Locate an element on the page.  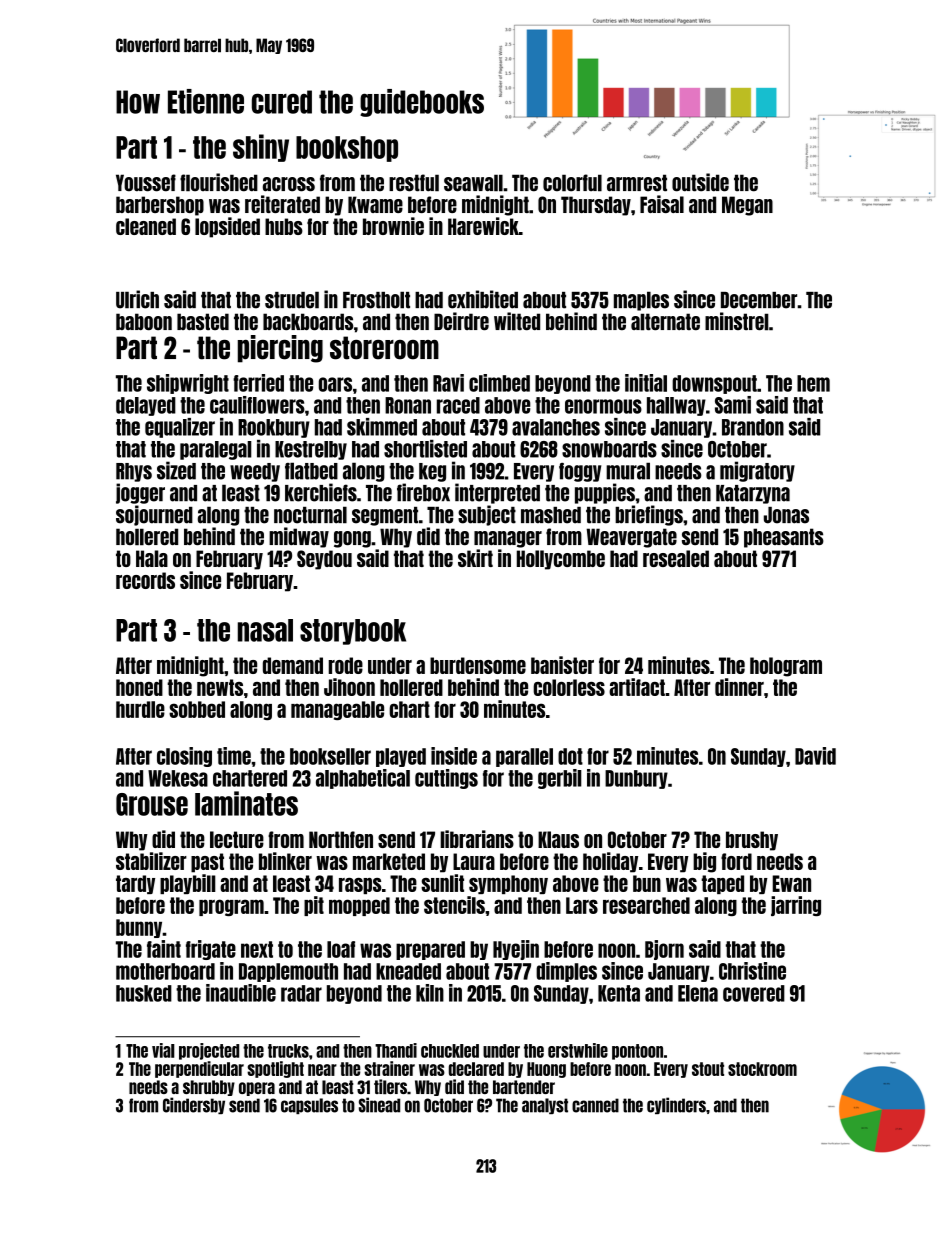
segment is located at coordinates (385, 516).
